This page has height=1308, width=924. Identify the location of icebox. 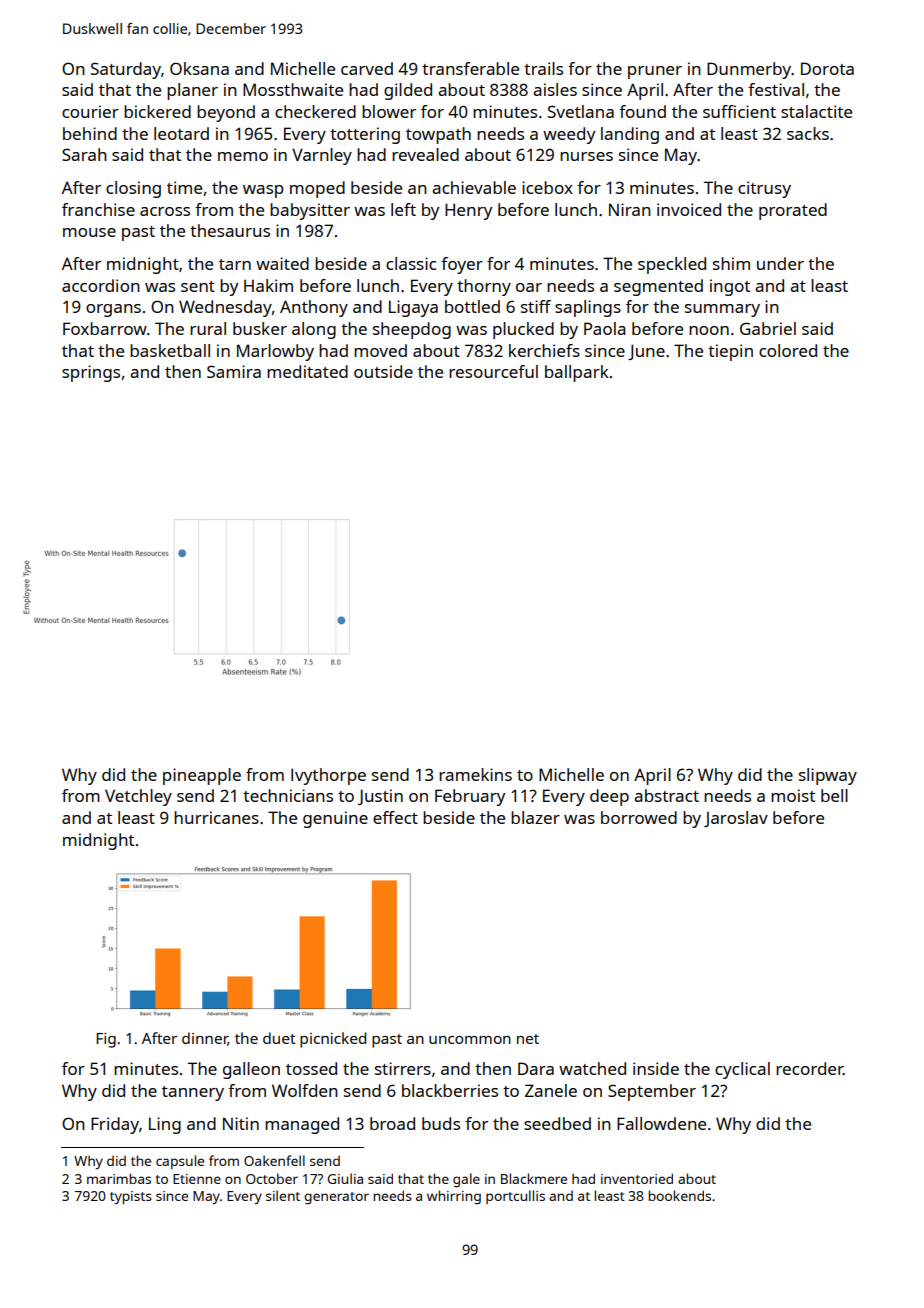
(547, 187).
